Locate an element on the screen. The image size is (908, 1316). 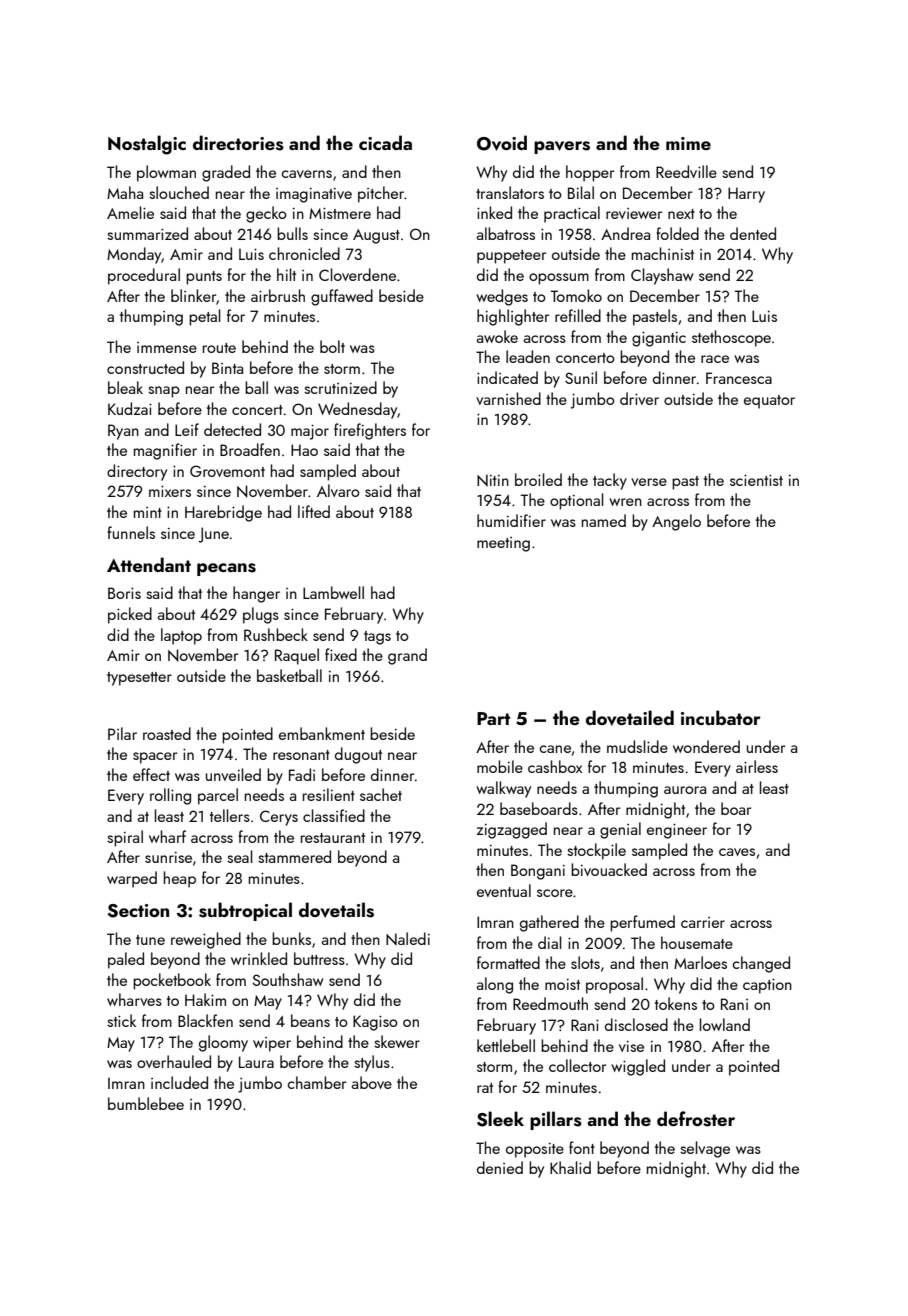
mime is located at coordinates (688, 143).
